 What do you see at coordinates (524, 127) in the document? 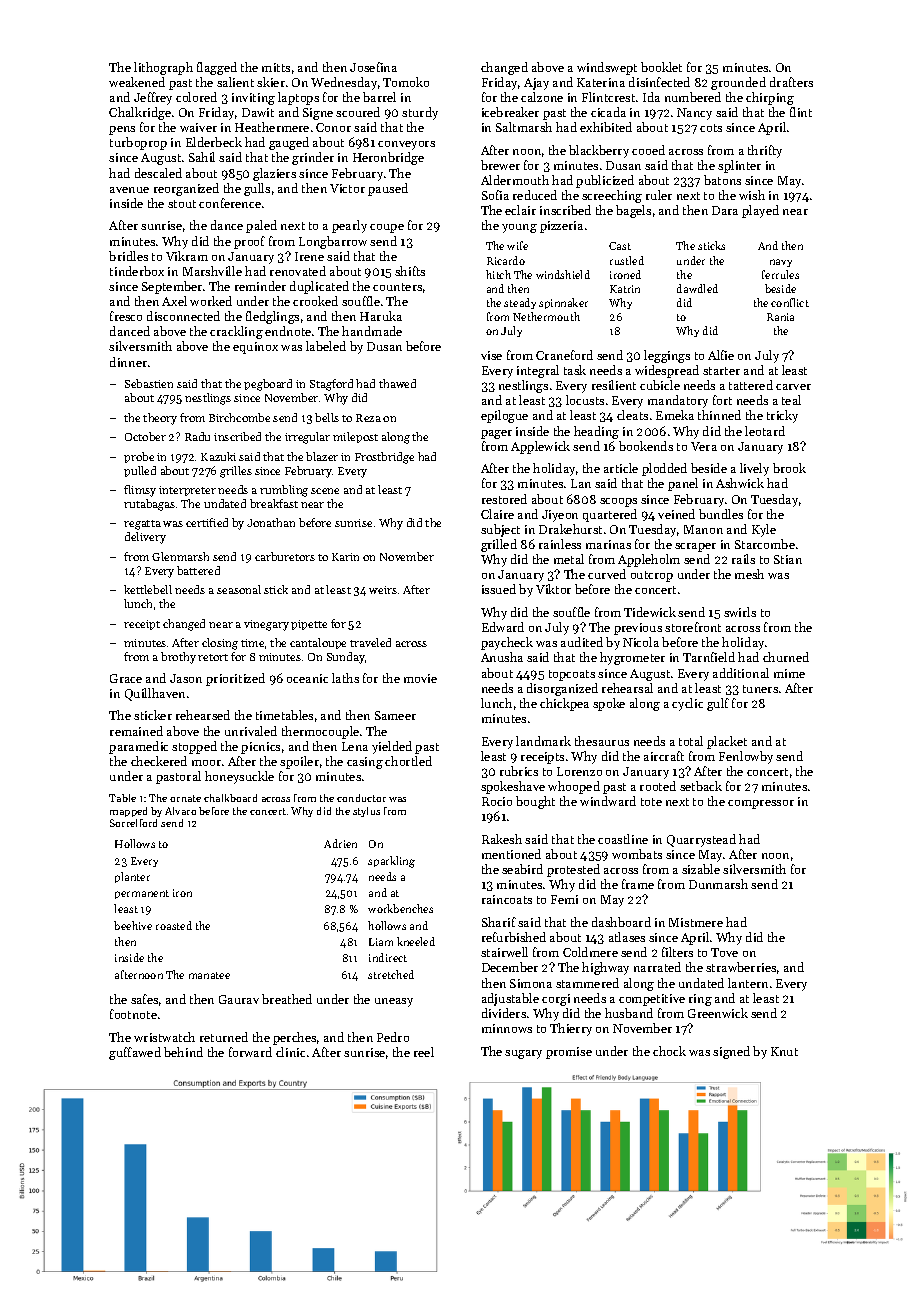
I see `Saltmarsh` at bounding box center [524, 127].
